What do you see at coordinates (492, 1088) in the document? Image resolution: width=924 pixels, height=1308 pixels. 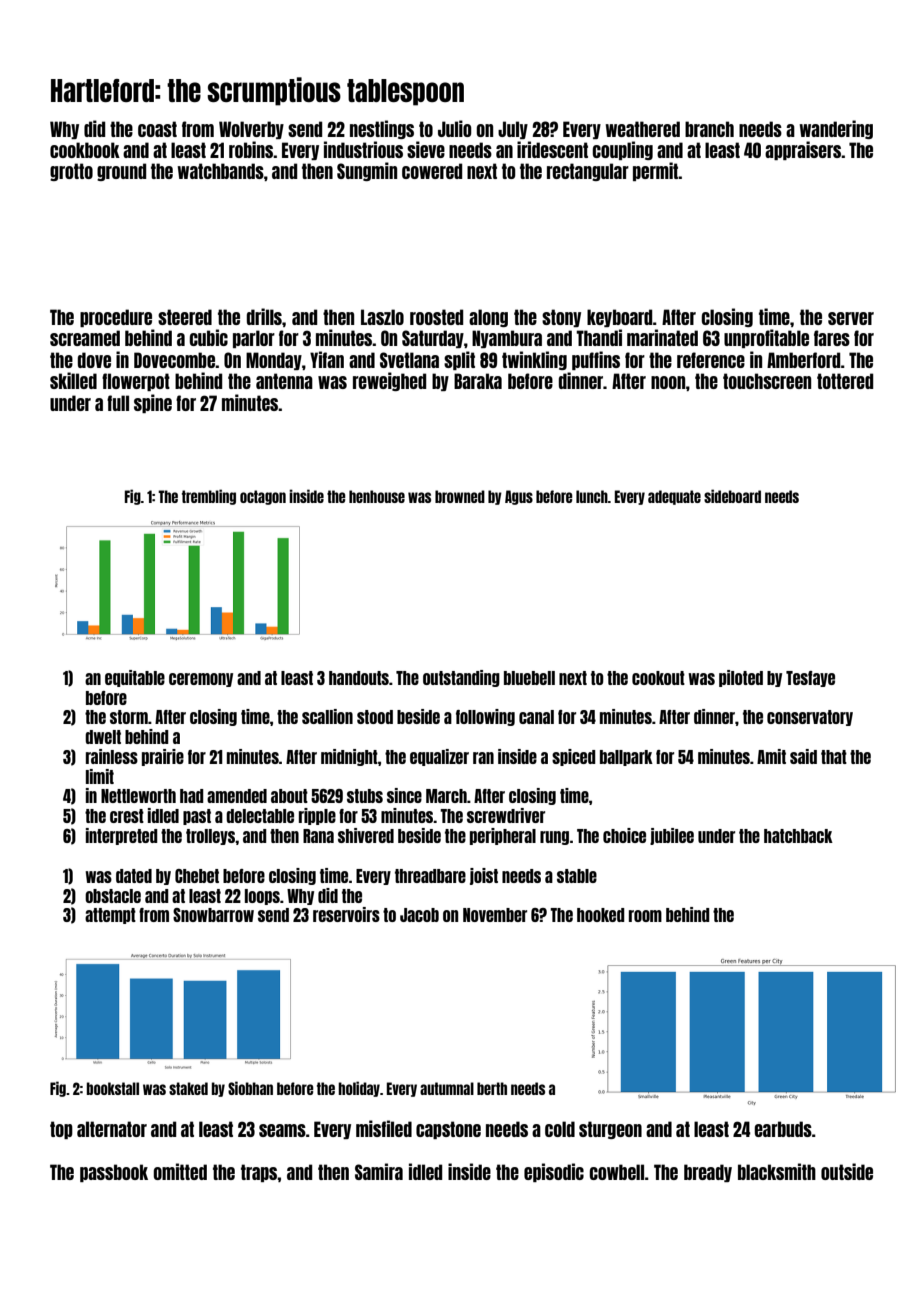 I see `berth` at bounding box center [492, 1088].
